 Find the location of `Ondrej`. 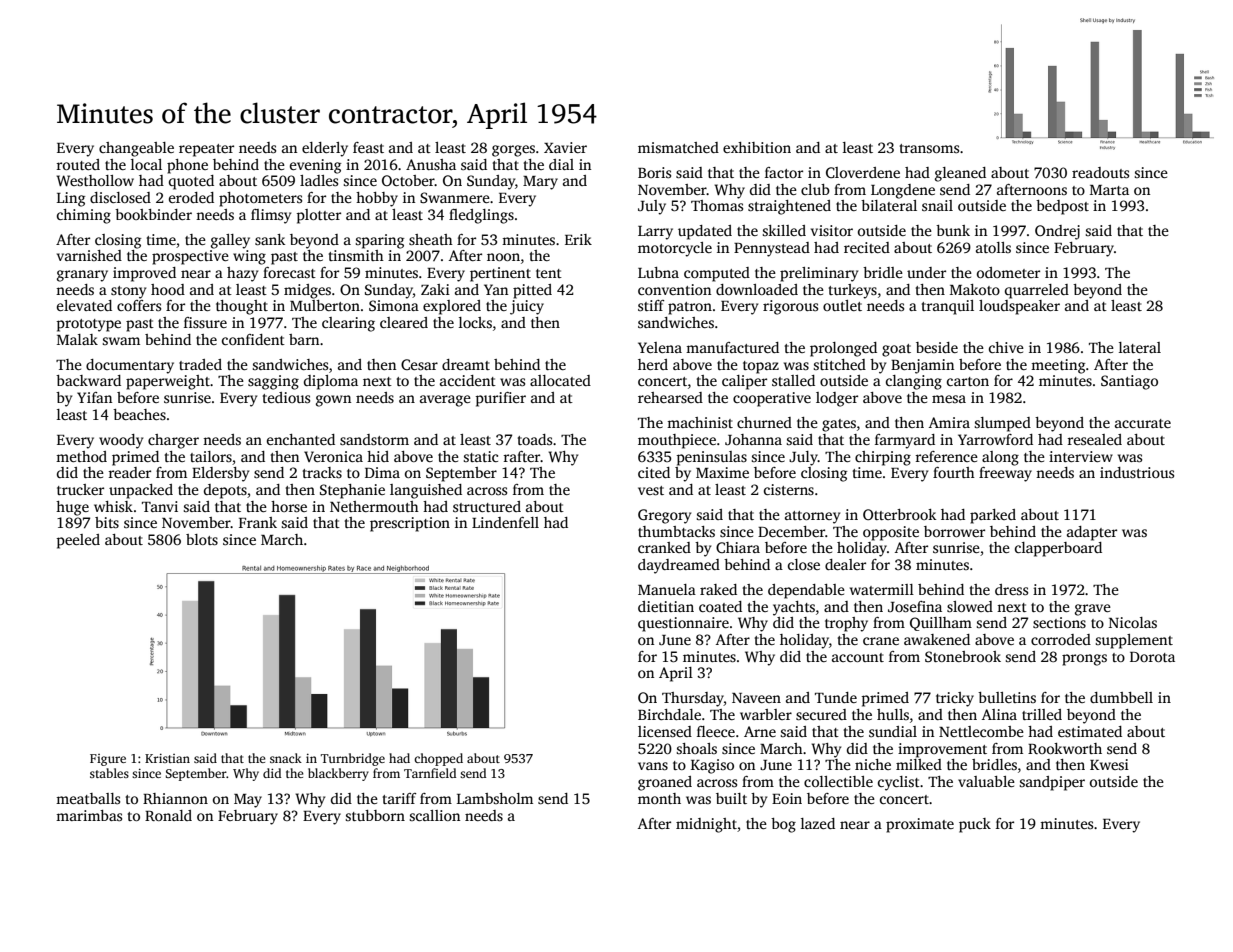

Ondrej is located at coordinates (1057, 232).
